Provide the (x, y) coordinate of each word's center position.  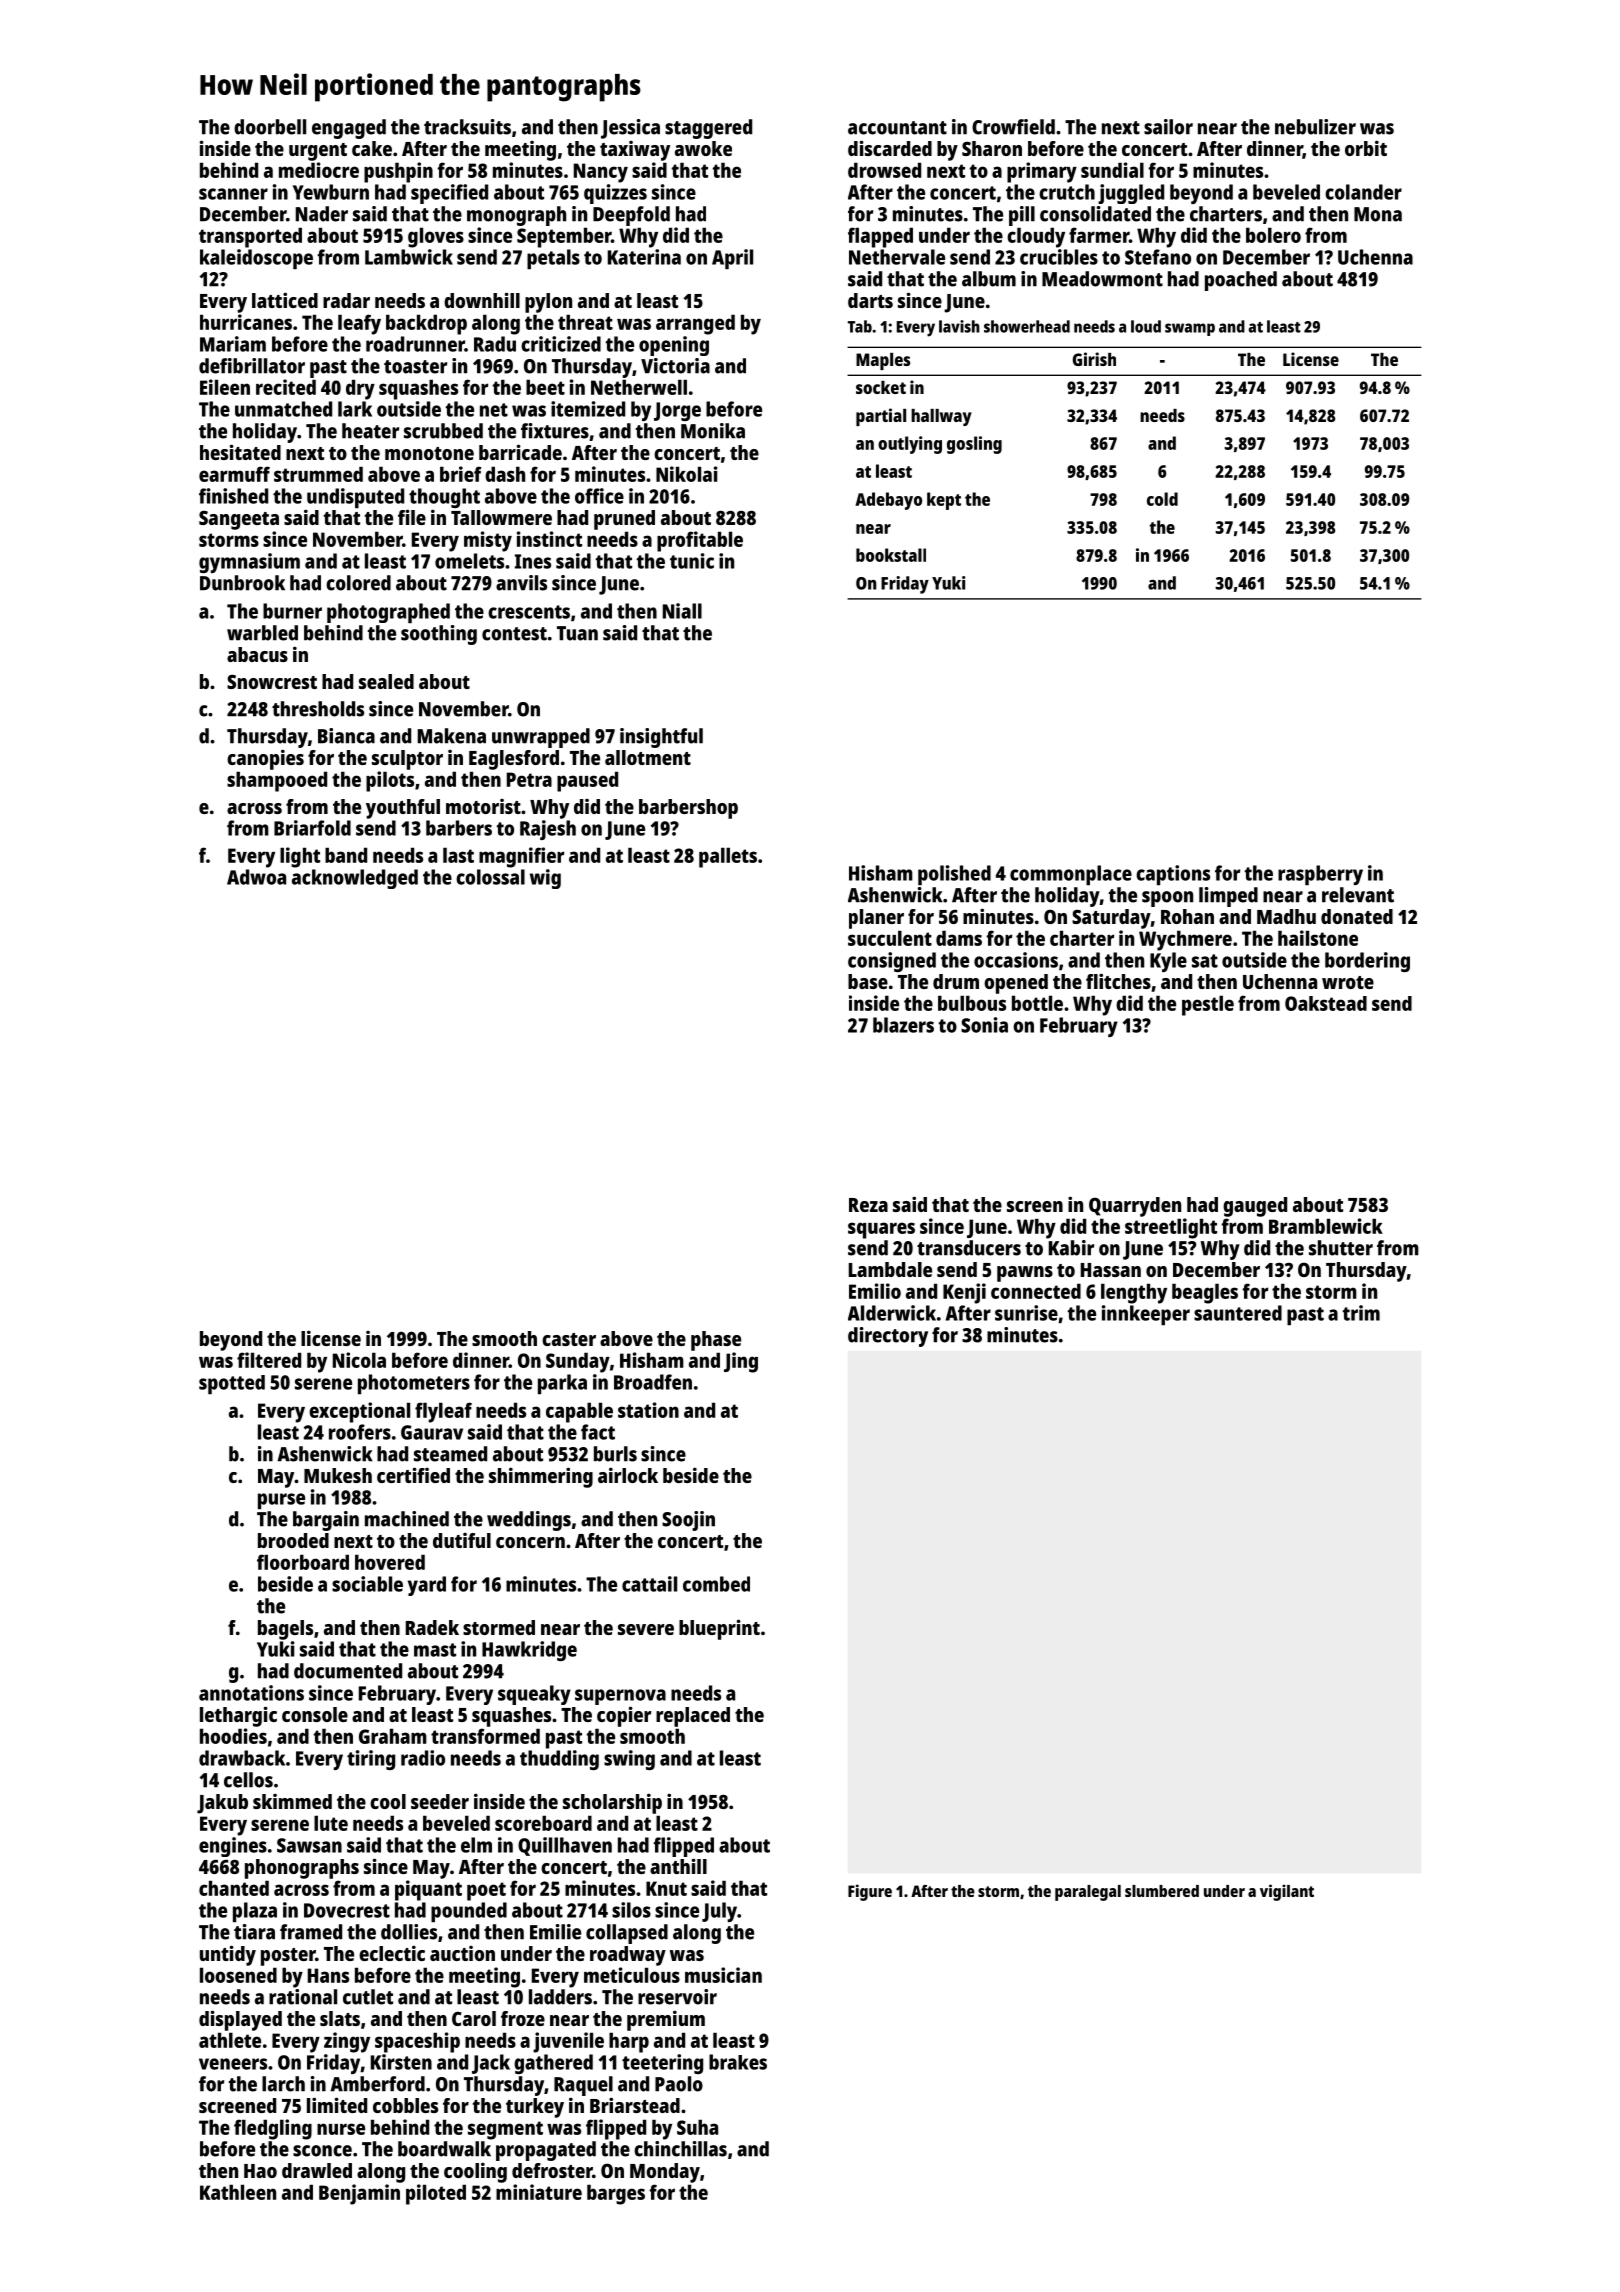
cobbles (405, 2105)
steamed (450, 1454)
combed (716, 1584)
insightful (661, 738)
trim (1361, 1313)
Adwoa (256, 877)
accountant (897, 128)
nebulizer (1315, 127)
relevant (1358, 895)
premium (666, 2020)
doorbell (270, 127)
